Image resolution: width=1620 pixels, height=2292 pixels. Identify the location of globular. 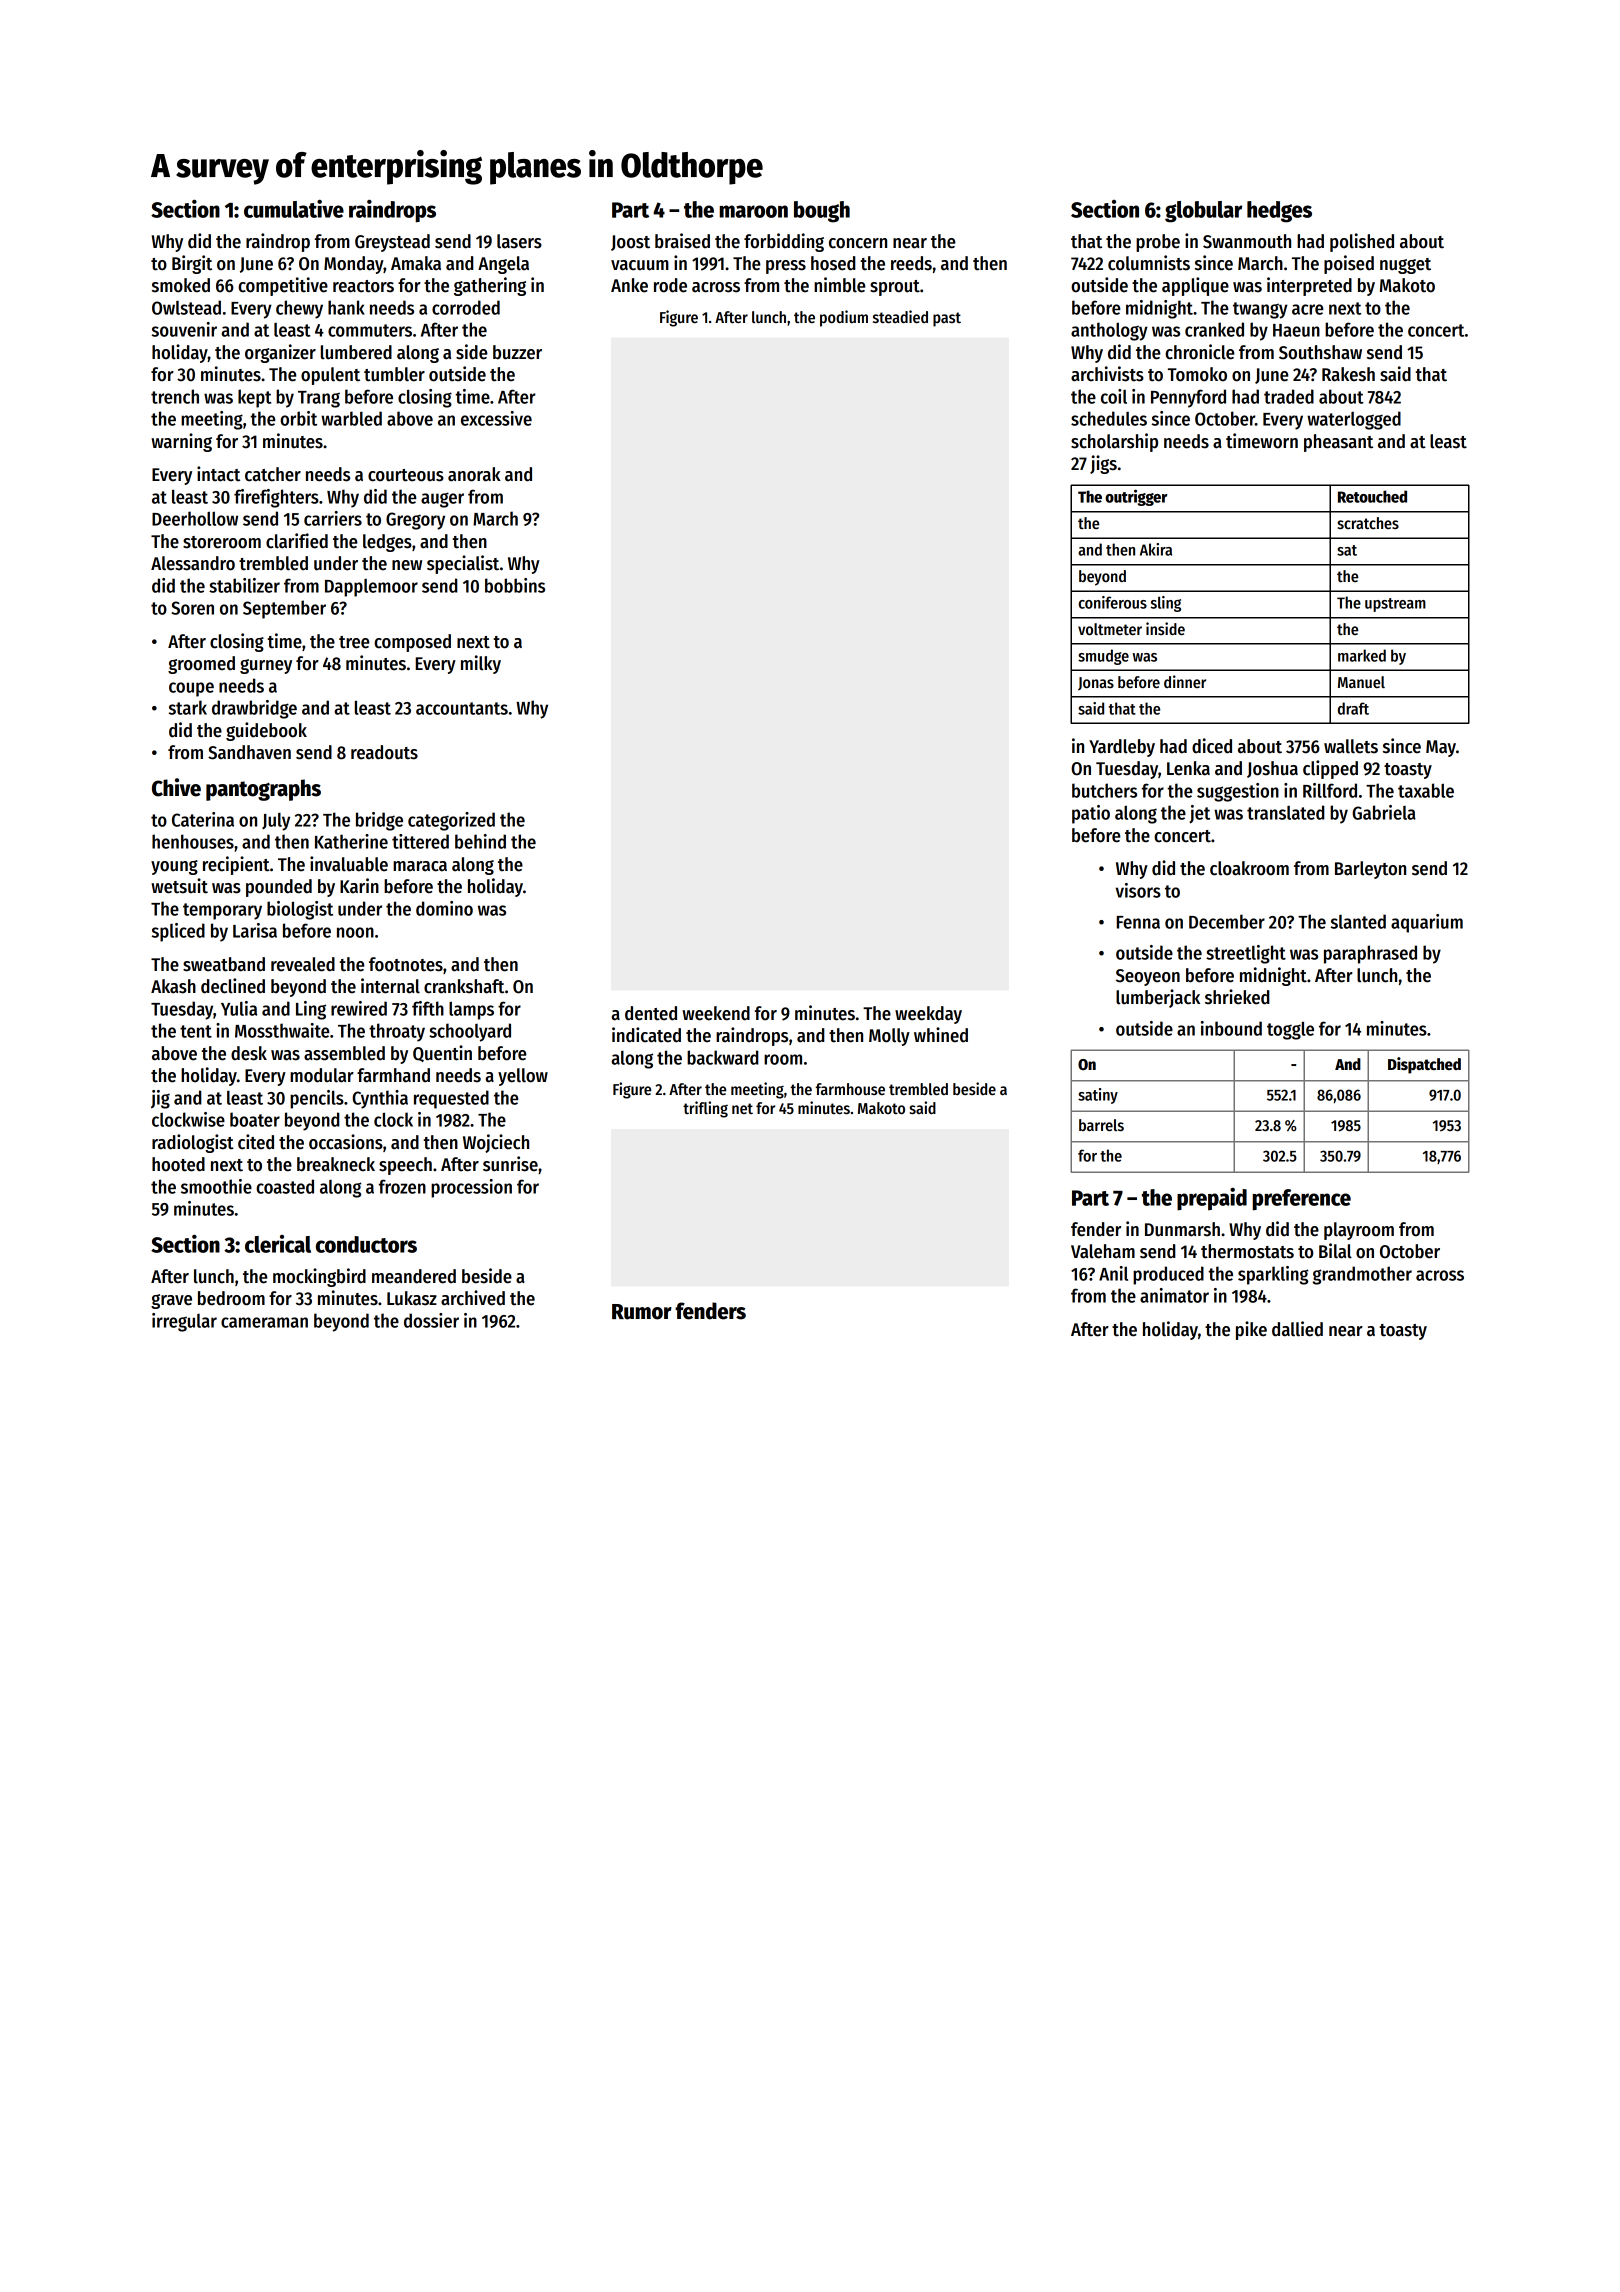
(1203, 212).
